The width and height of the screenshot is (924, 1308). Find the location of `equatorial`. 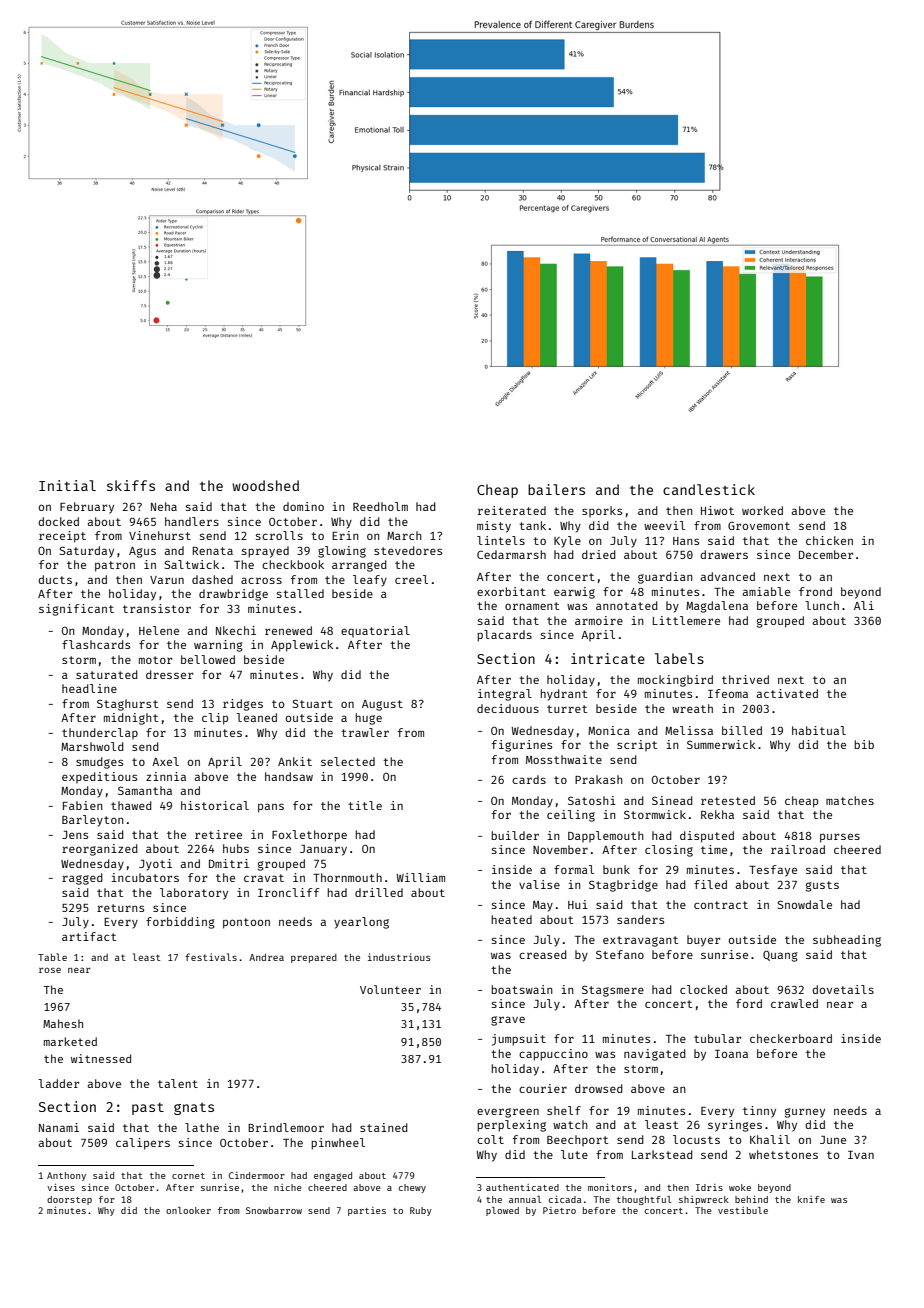

equatorial is located at coordinates (375, 631).
